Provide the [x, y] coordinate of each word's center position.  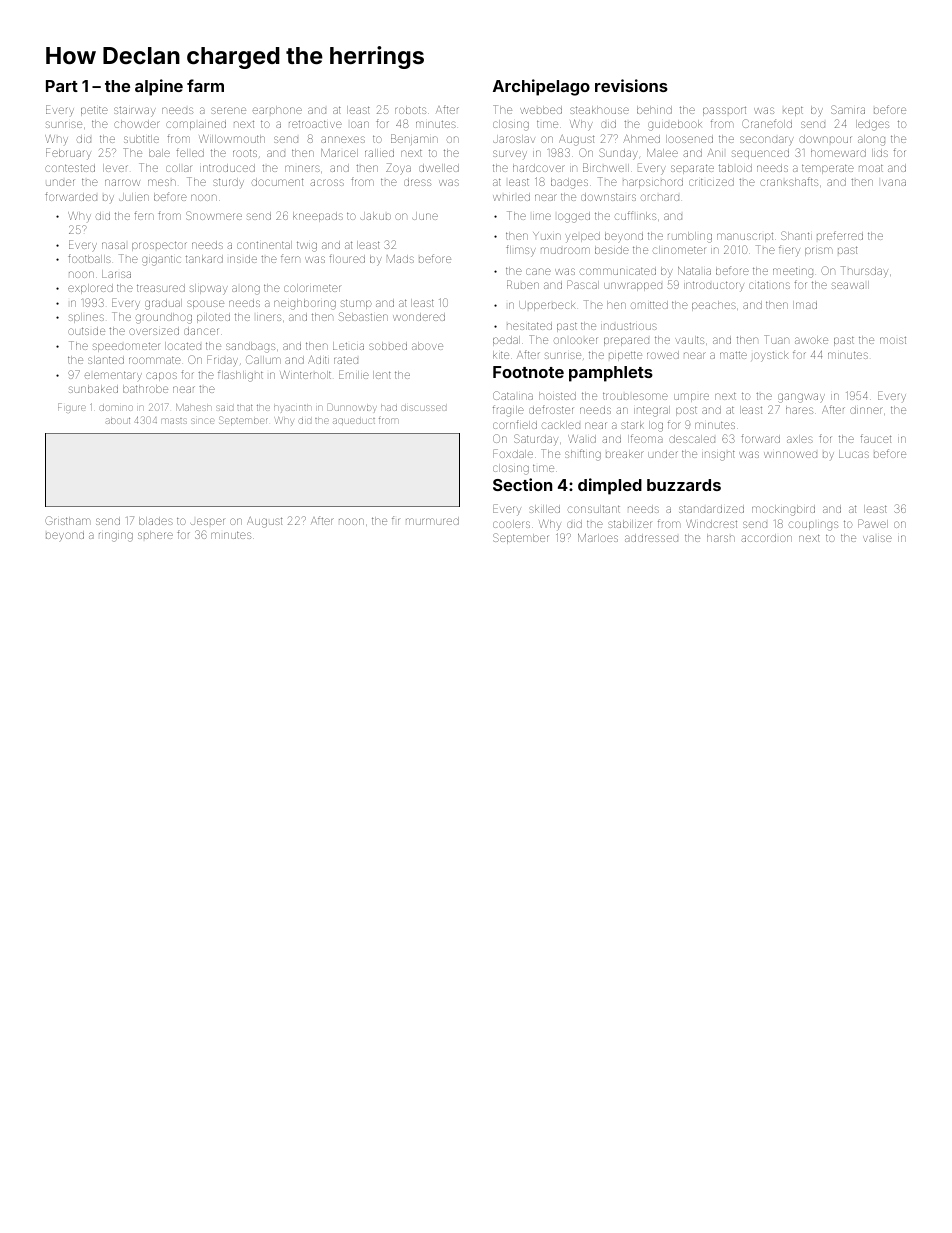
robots [410, 110]
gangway [801, 398]
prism [818, 251]
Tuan [776, 339]
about [118, 421]
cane [538, 271]
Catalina [513, 395]
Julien [134, 197]
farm [205, 85]
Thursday [864, 272]
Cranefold [767, 123]
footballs [89, 258]
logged [574, 217]
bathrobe [145, 389]
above [427, 346]
